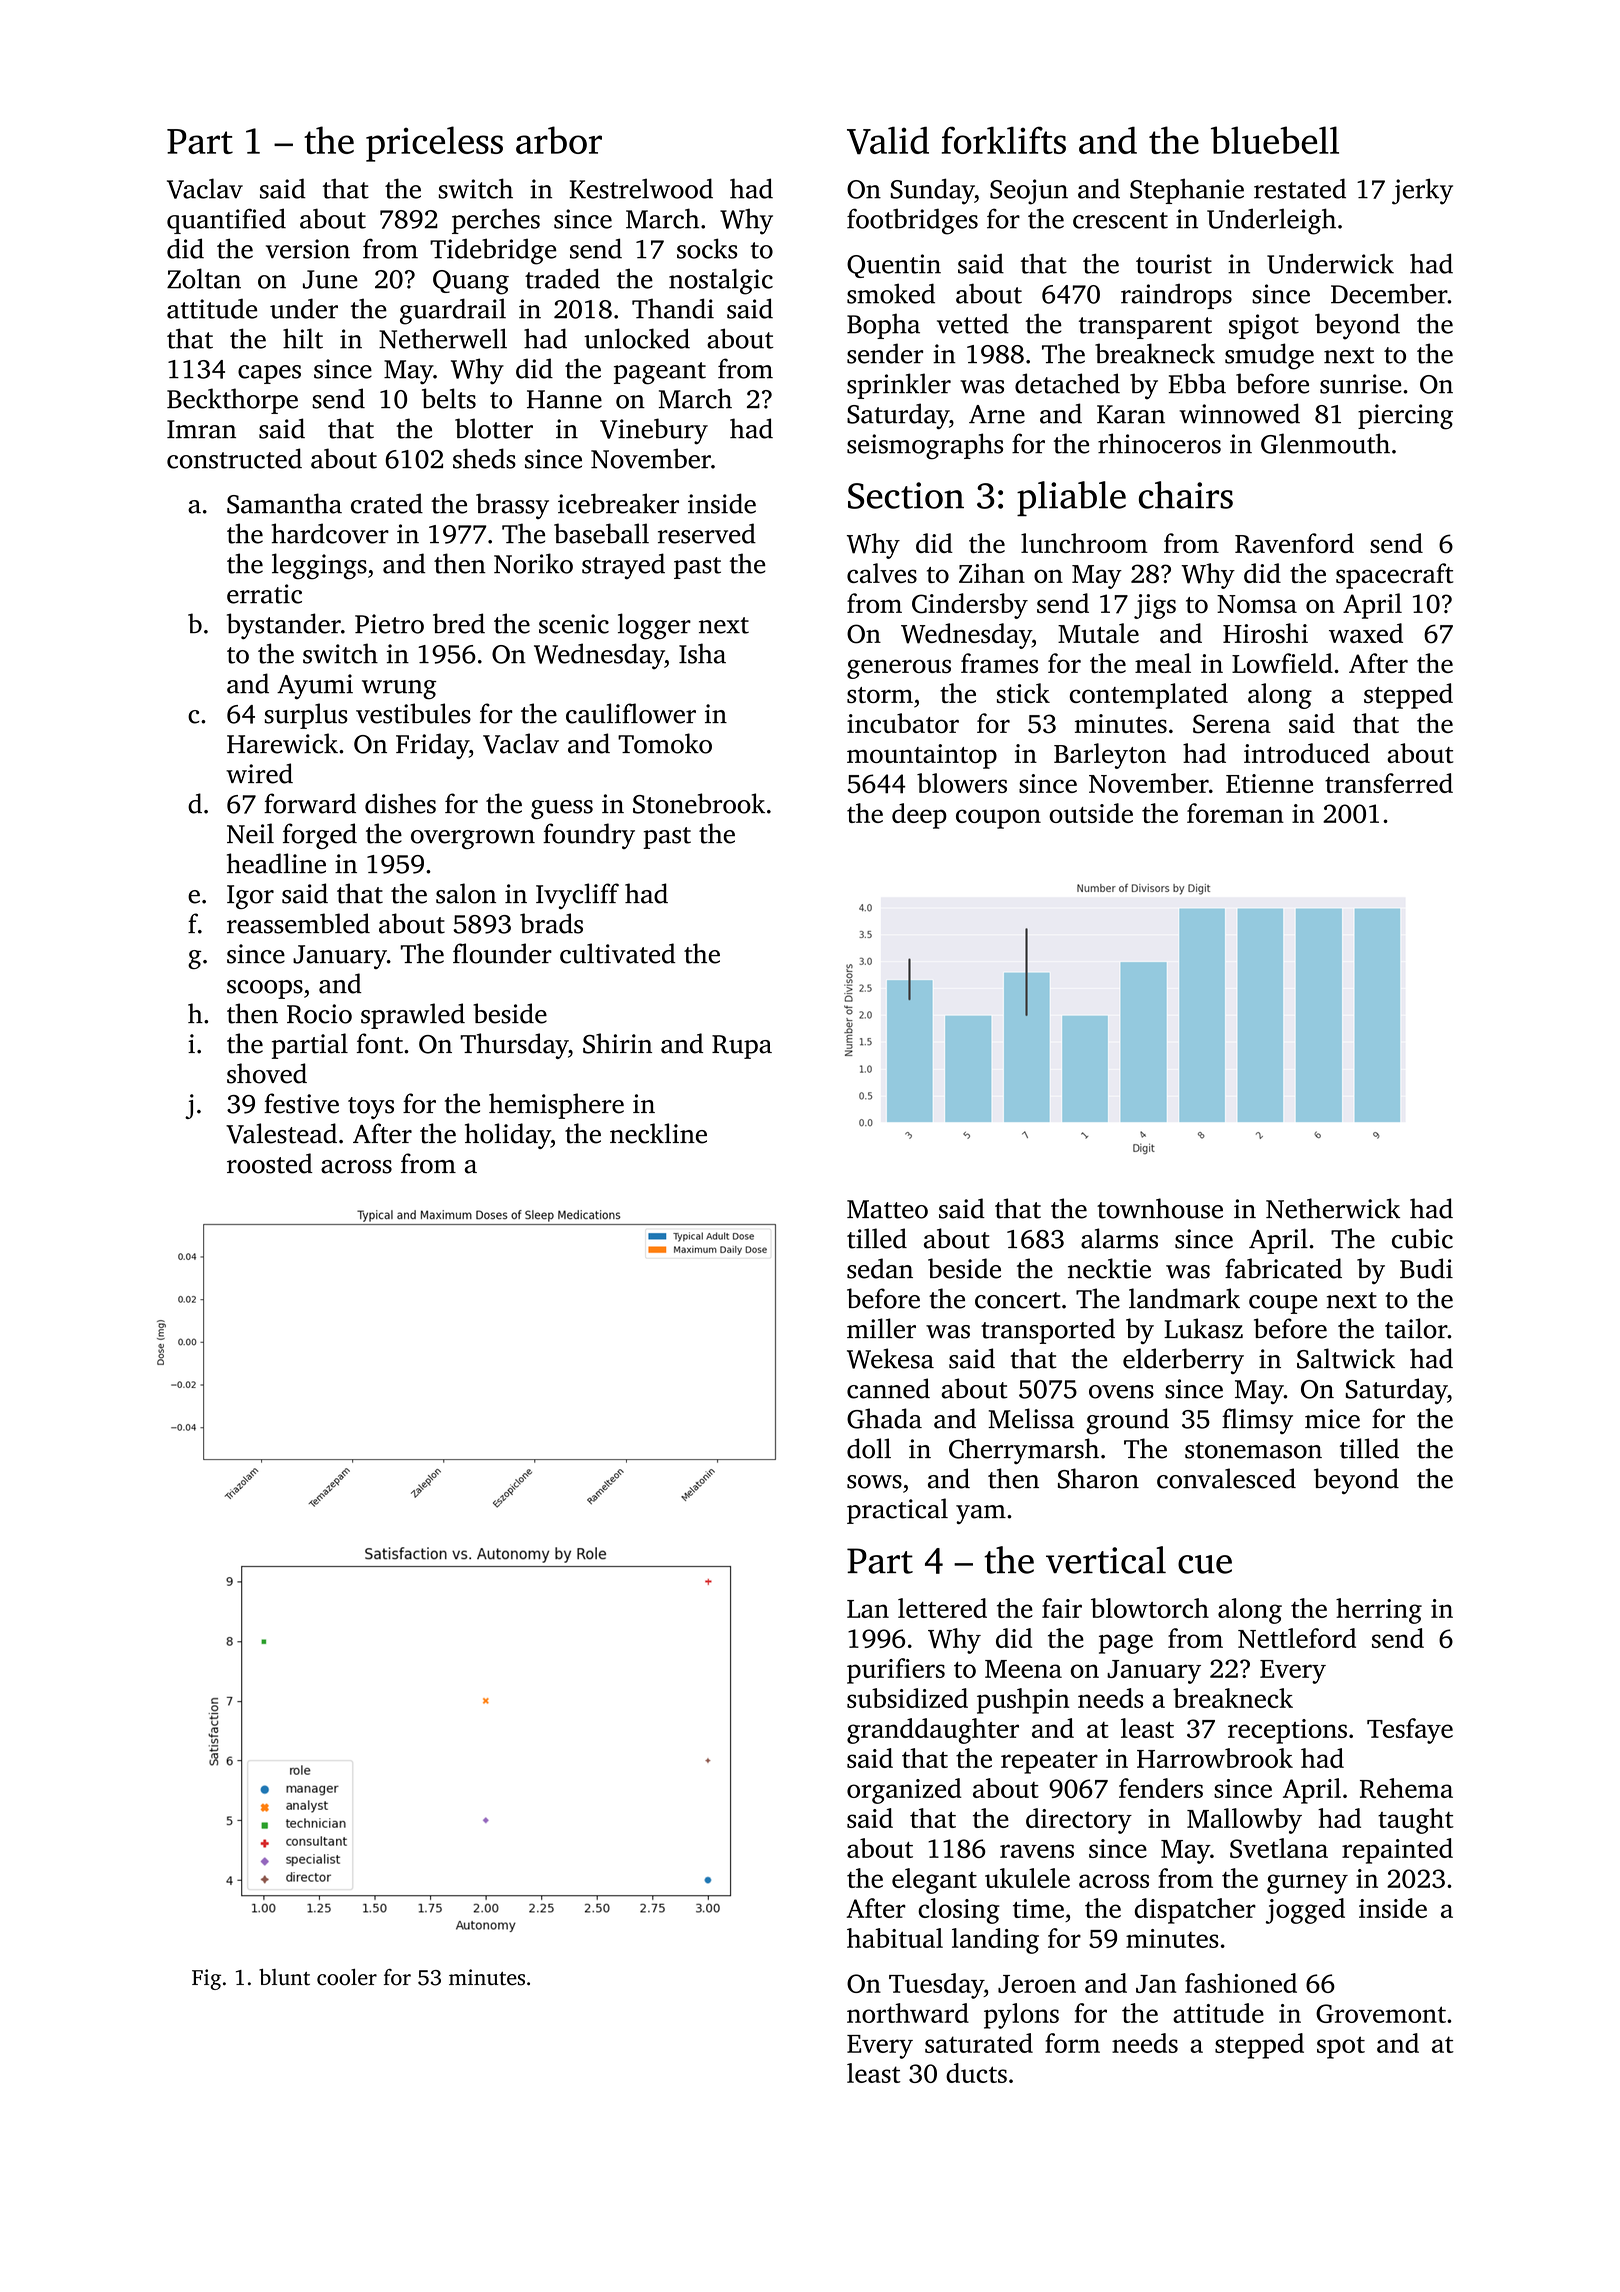 The image size is (1620, 2292). I want to click on Bopha, so click(883, 326).
